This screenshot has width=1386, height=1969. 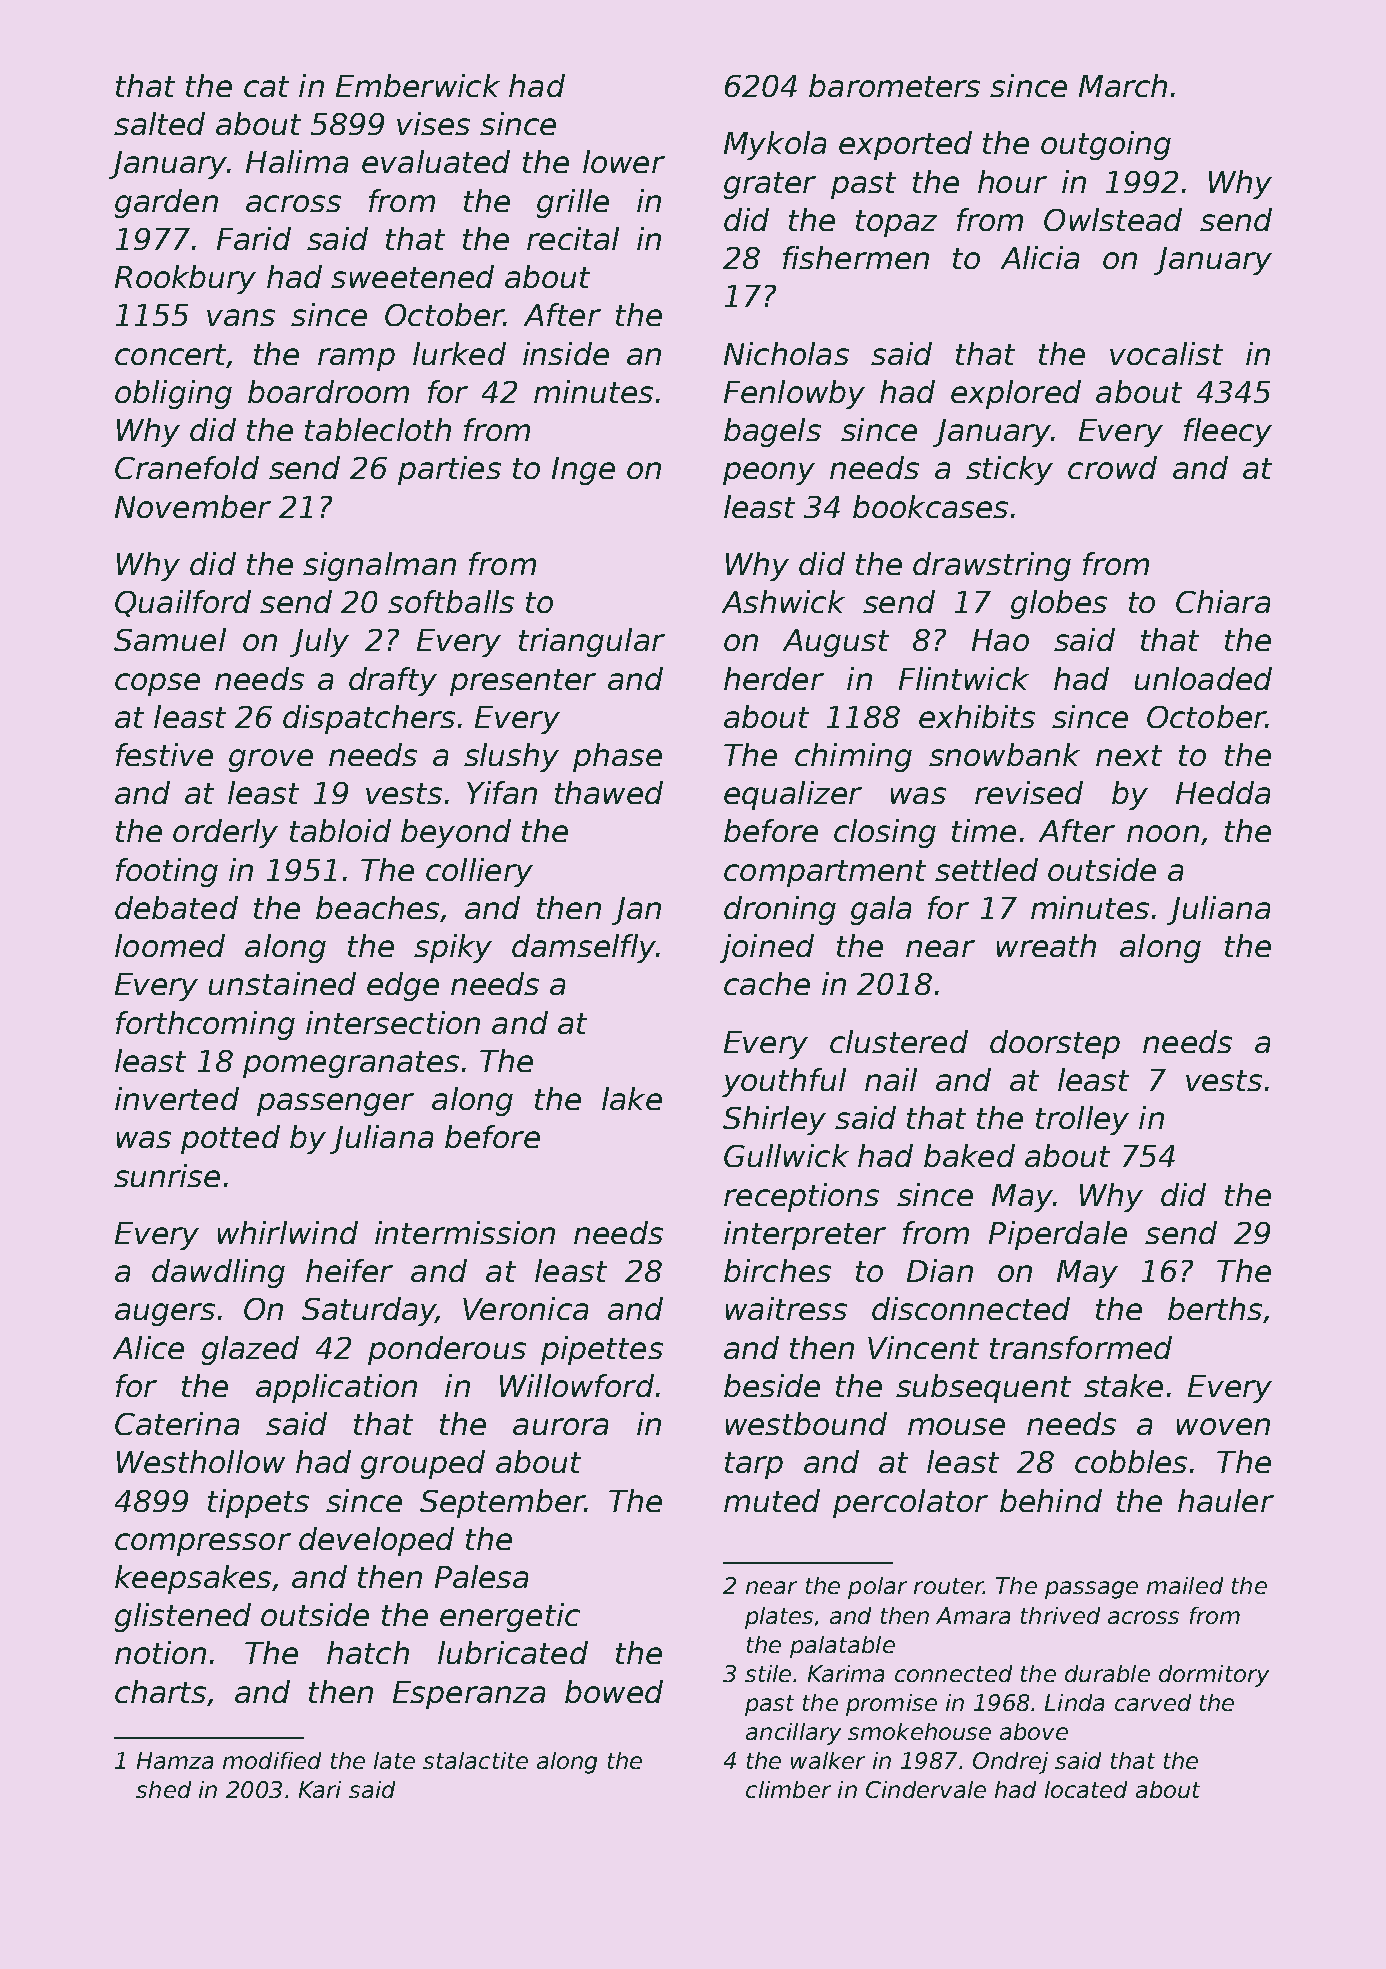 What do you see at coordinates (1163, 833) in the screenshot?
I see `noon` at bounding box center [1163, 833].
